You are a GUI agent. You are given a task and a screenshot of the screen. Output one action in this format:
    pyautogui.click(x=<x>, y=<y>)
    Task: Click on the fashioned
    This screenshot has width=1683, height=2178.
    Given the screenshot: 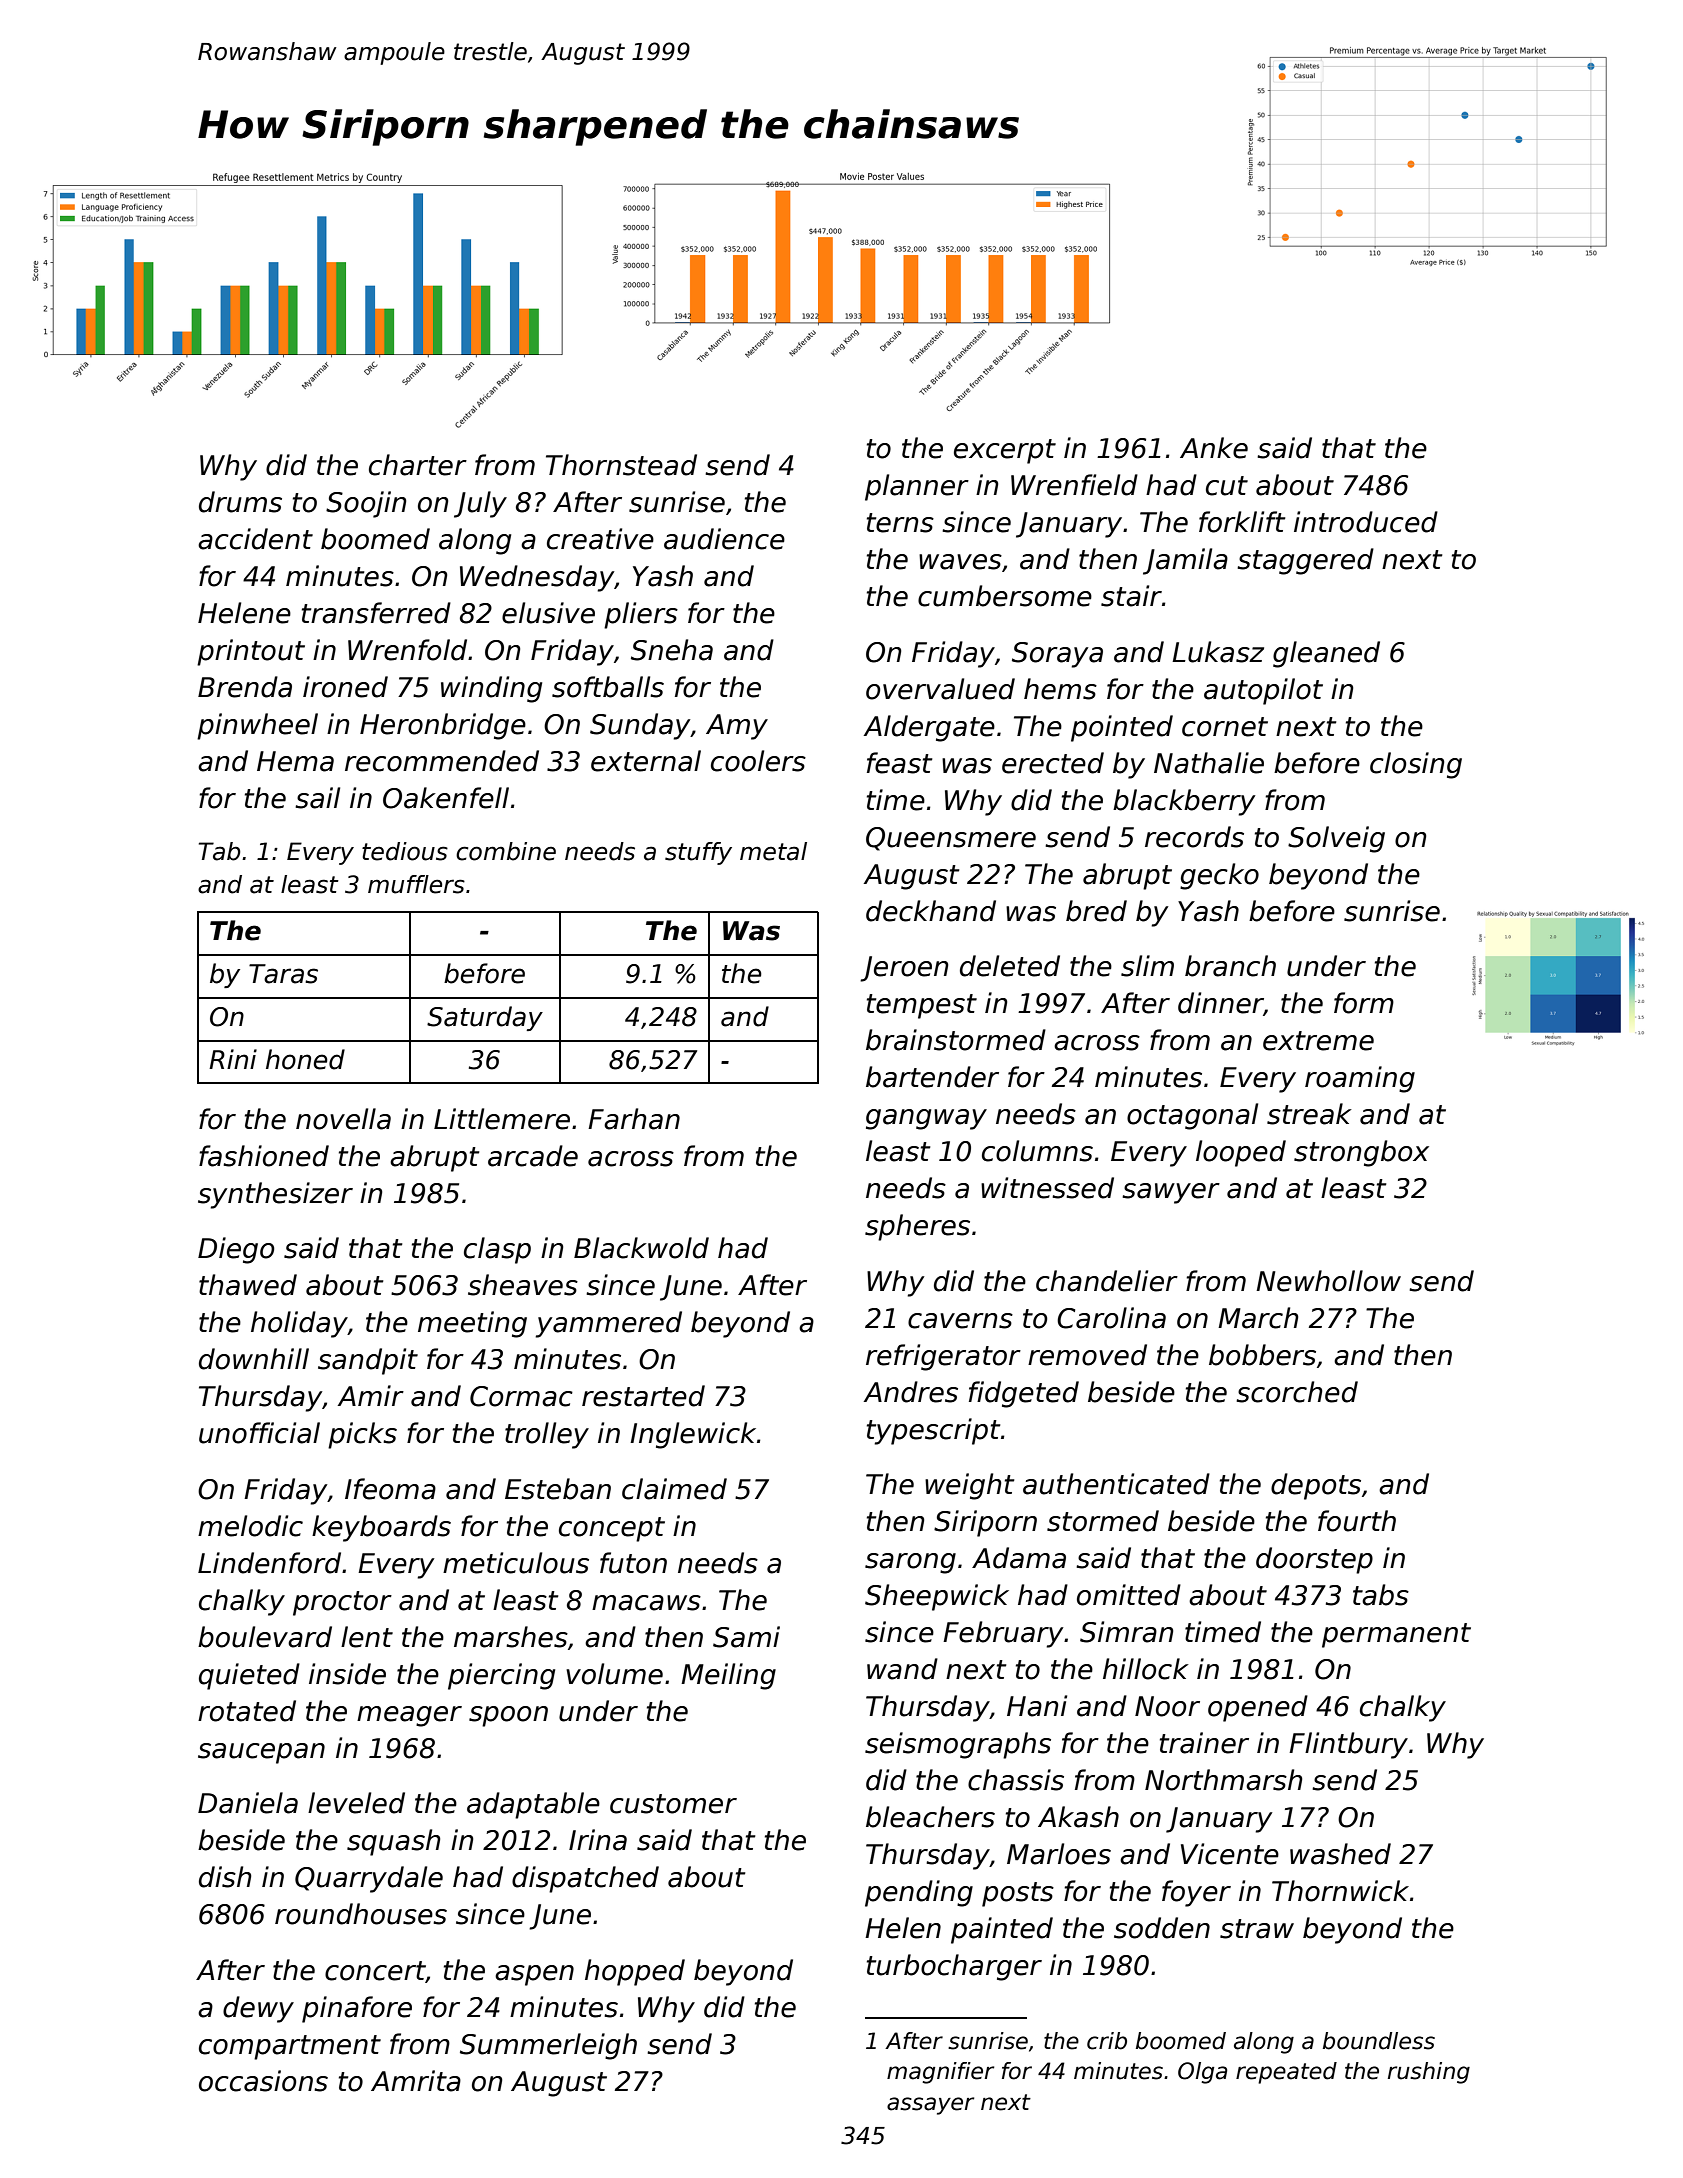 What is the action you would take?
    pyautogui.click(x=264, y=1156)
